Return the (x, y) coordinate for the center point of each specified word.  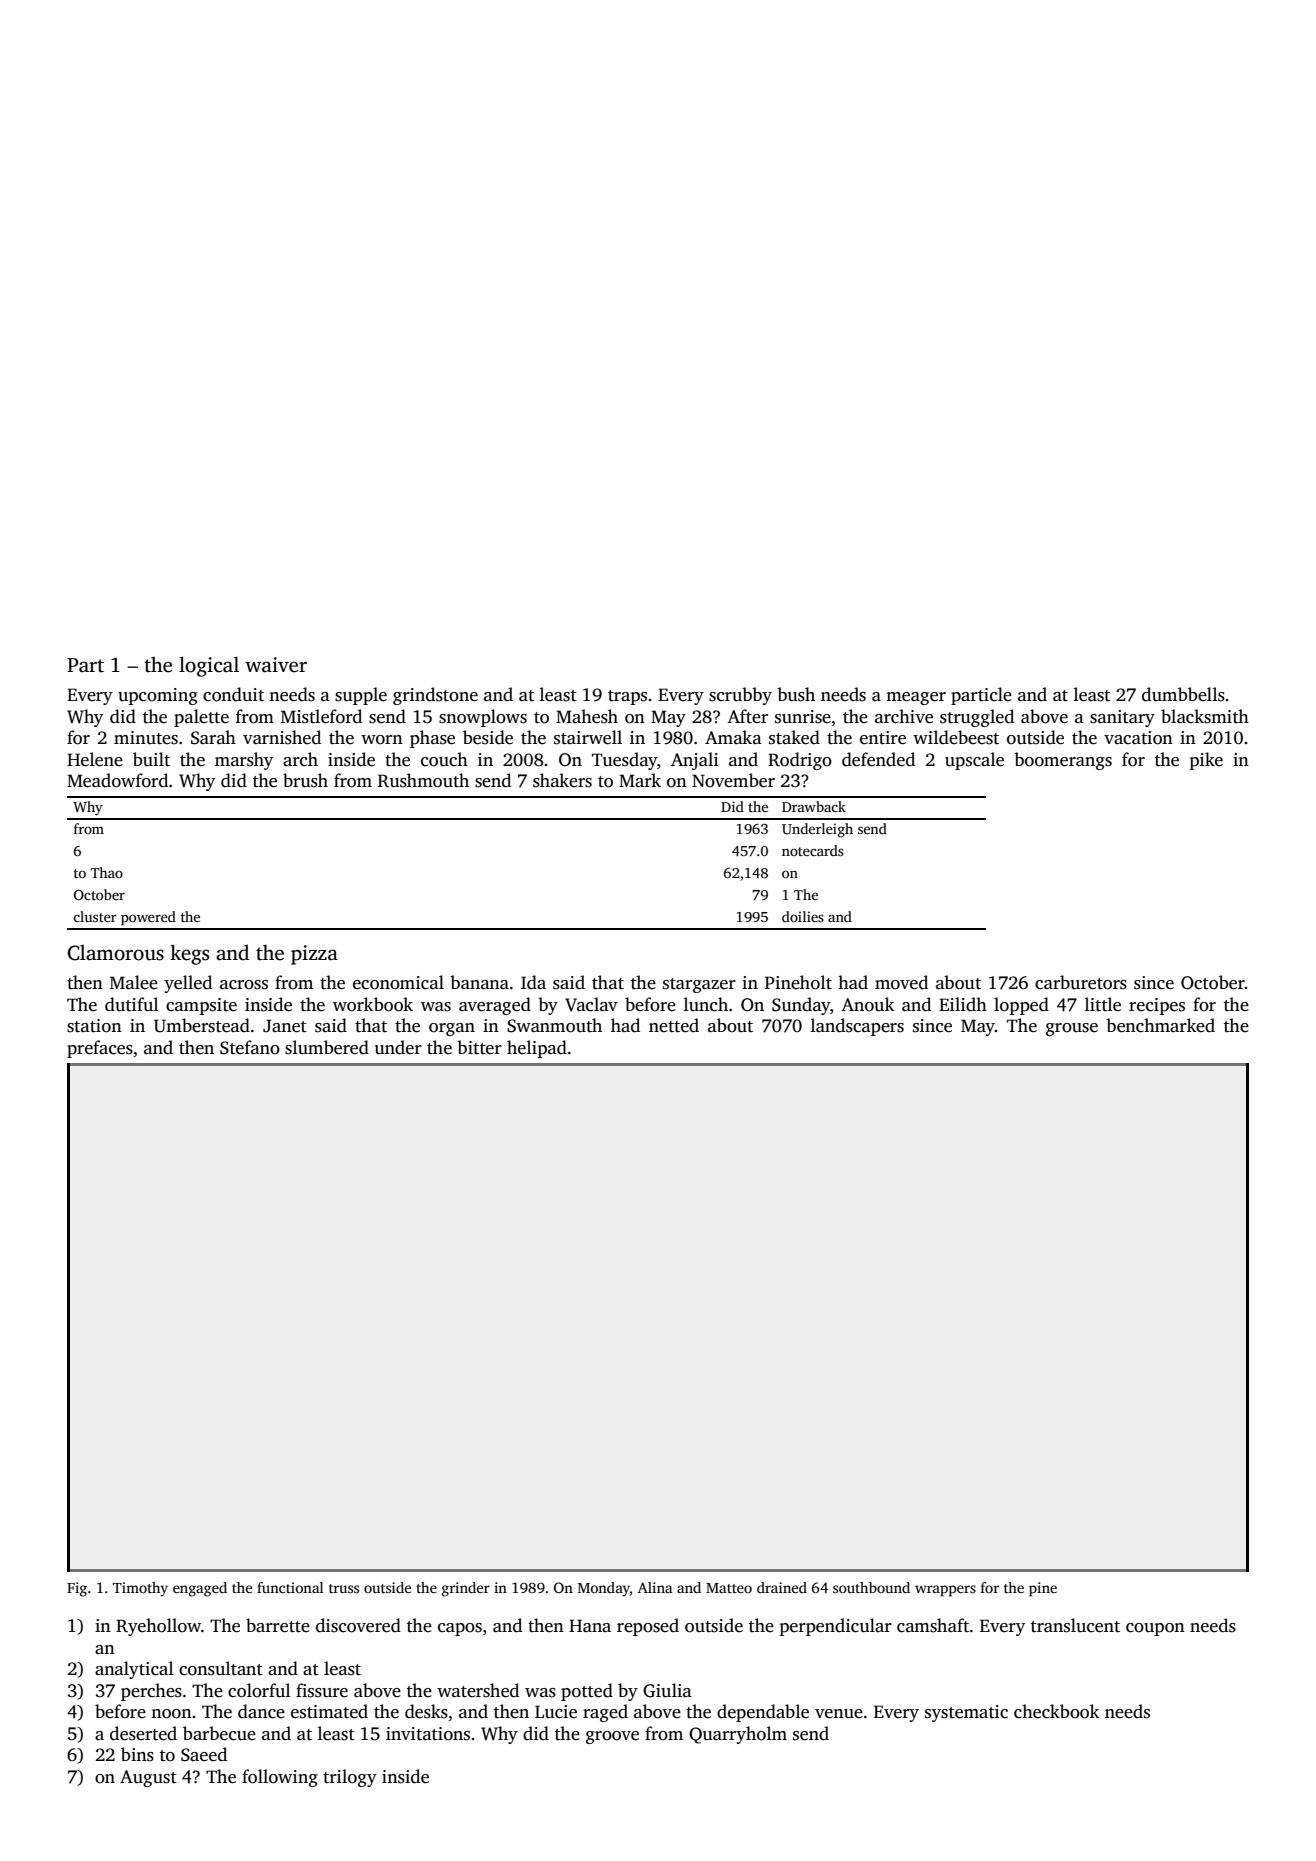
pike (1206, 761)
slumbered (327, 1047)
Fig (77, 1589)
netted (674, 1025)
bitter (479, 1047)
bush (796, 694)
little (1103, 1004)
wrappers (945, 1591)
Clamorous (115, 953)
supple (361, 696)
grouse (1072, 1029)
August (148, 1778)
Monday (604, 1589)
